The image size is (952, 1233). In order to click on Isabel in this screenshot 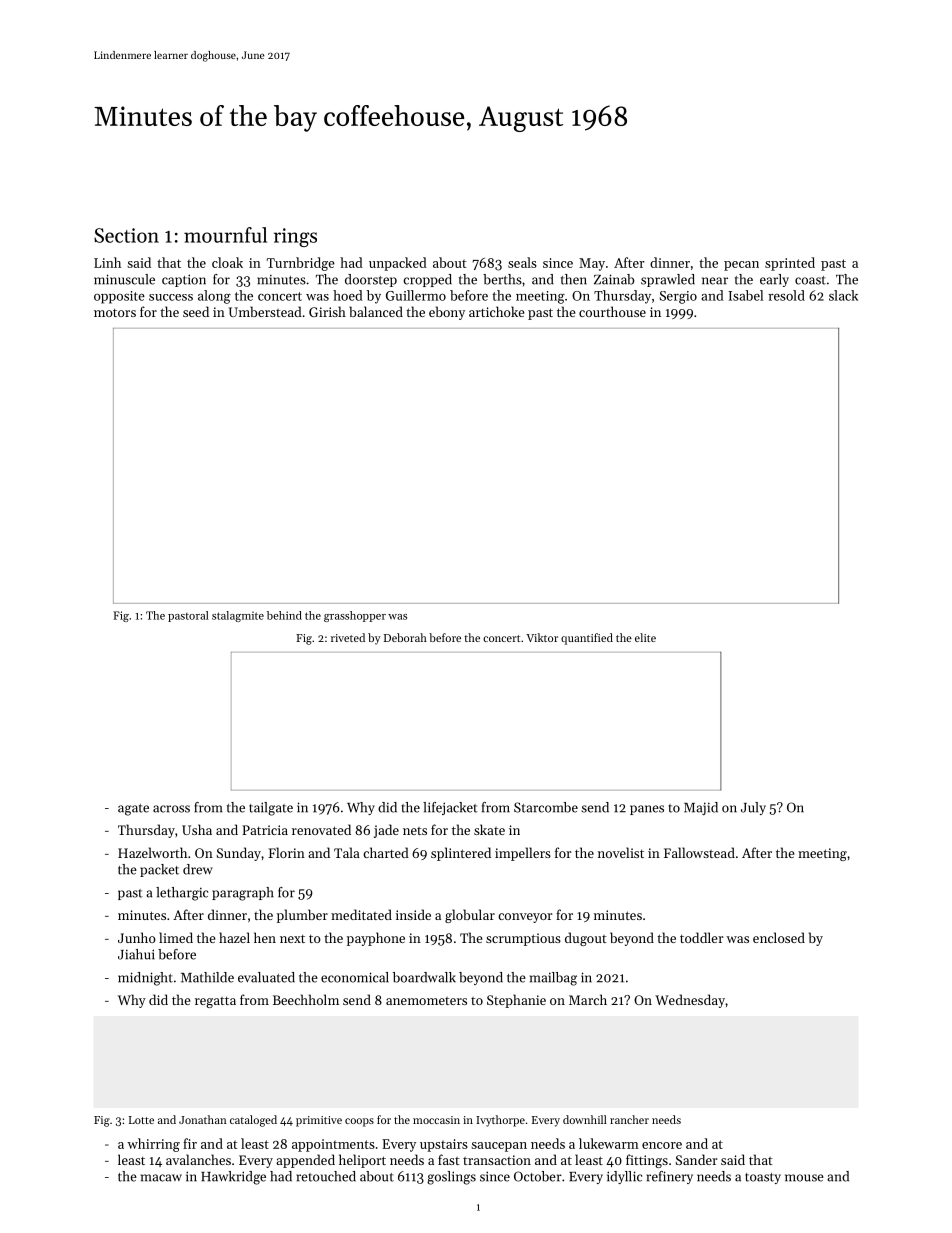, I will do `click(745, 295)`.
